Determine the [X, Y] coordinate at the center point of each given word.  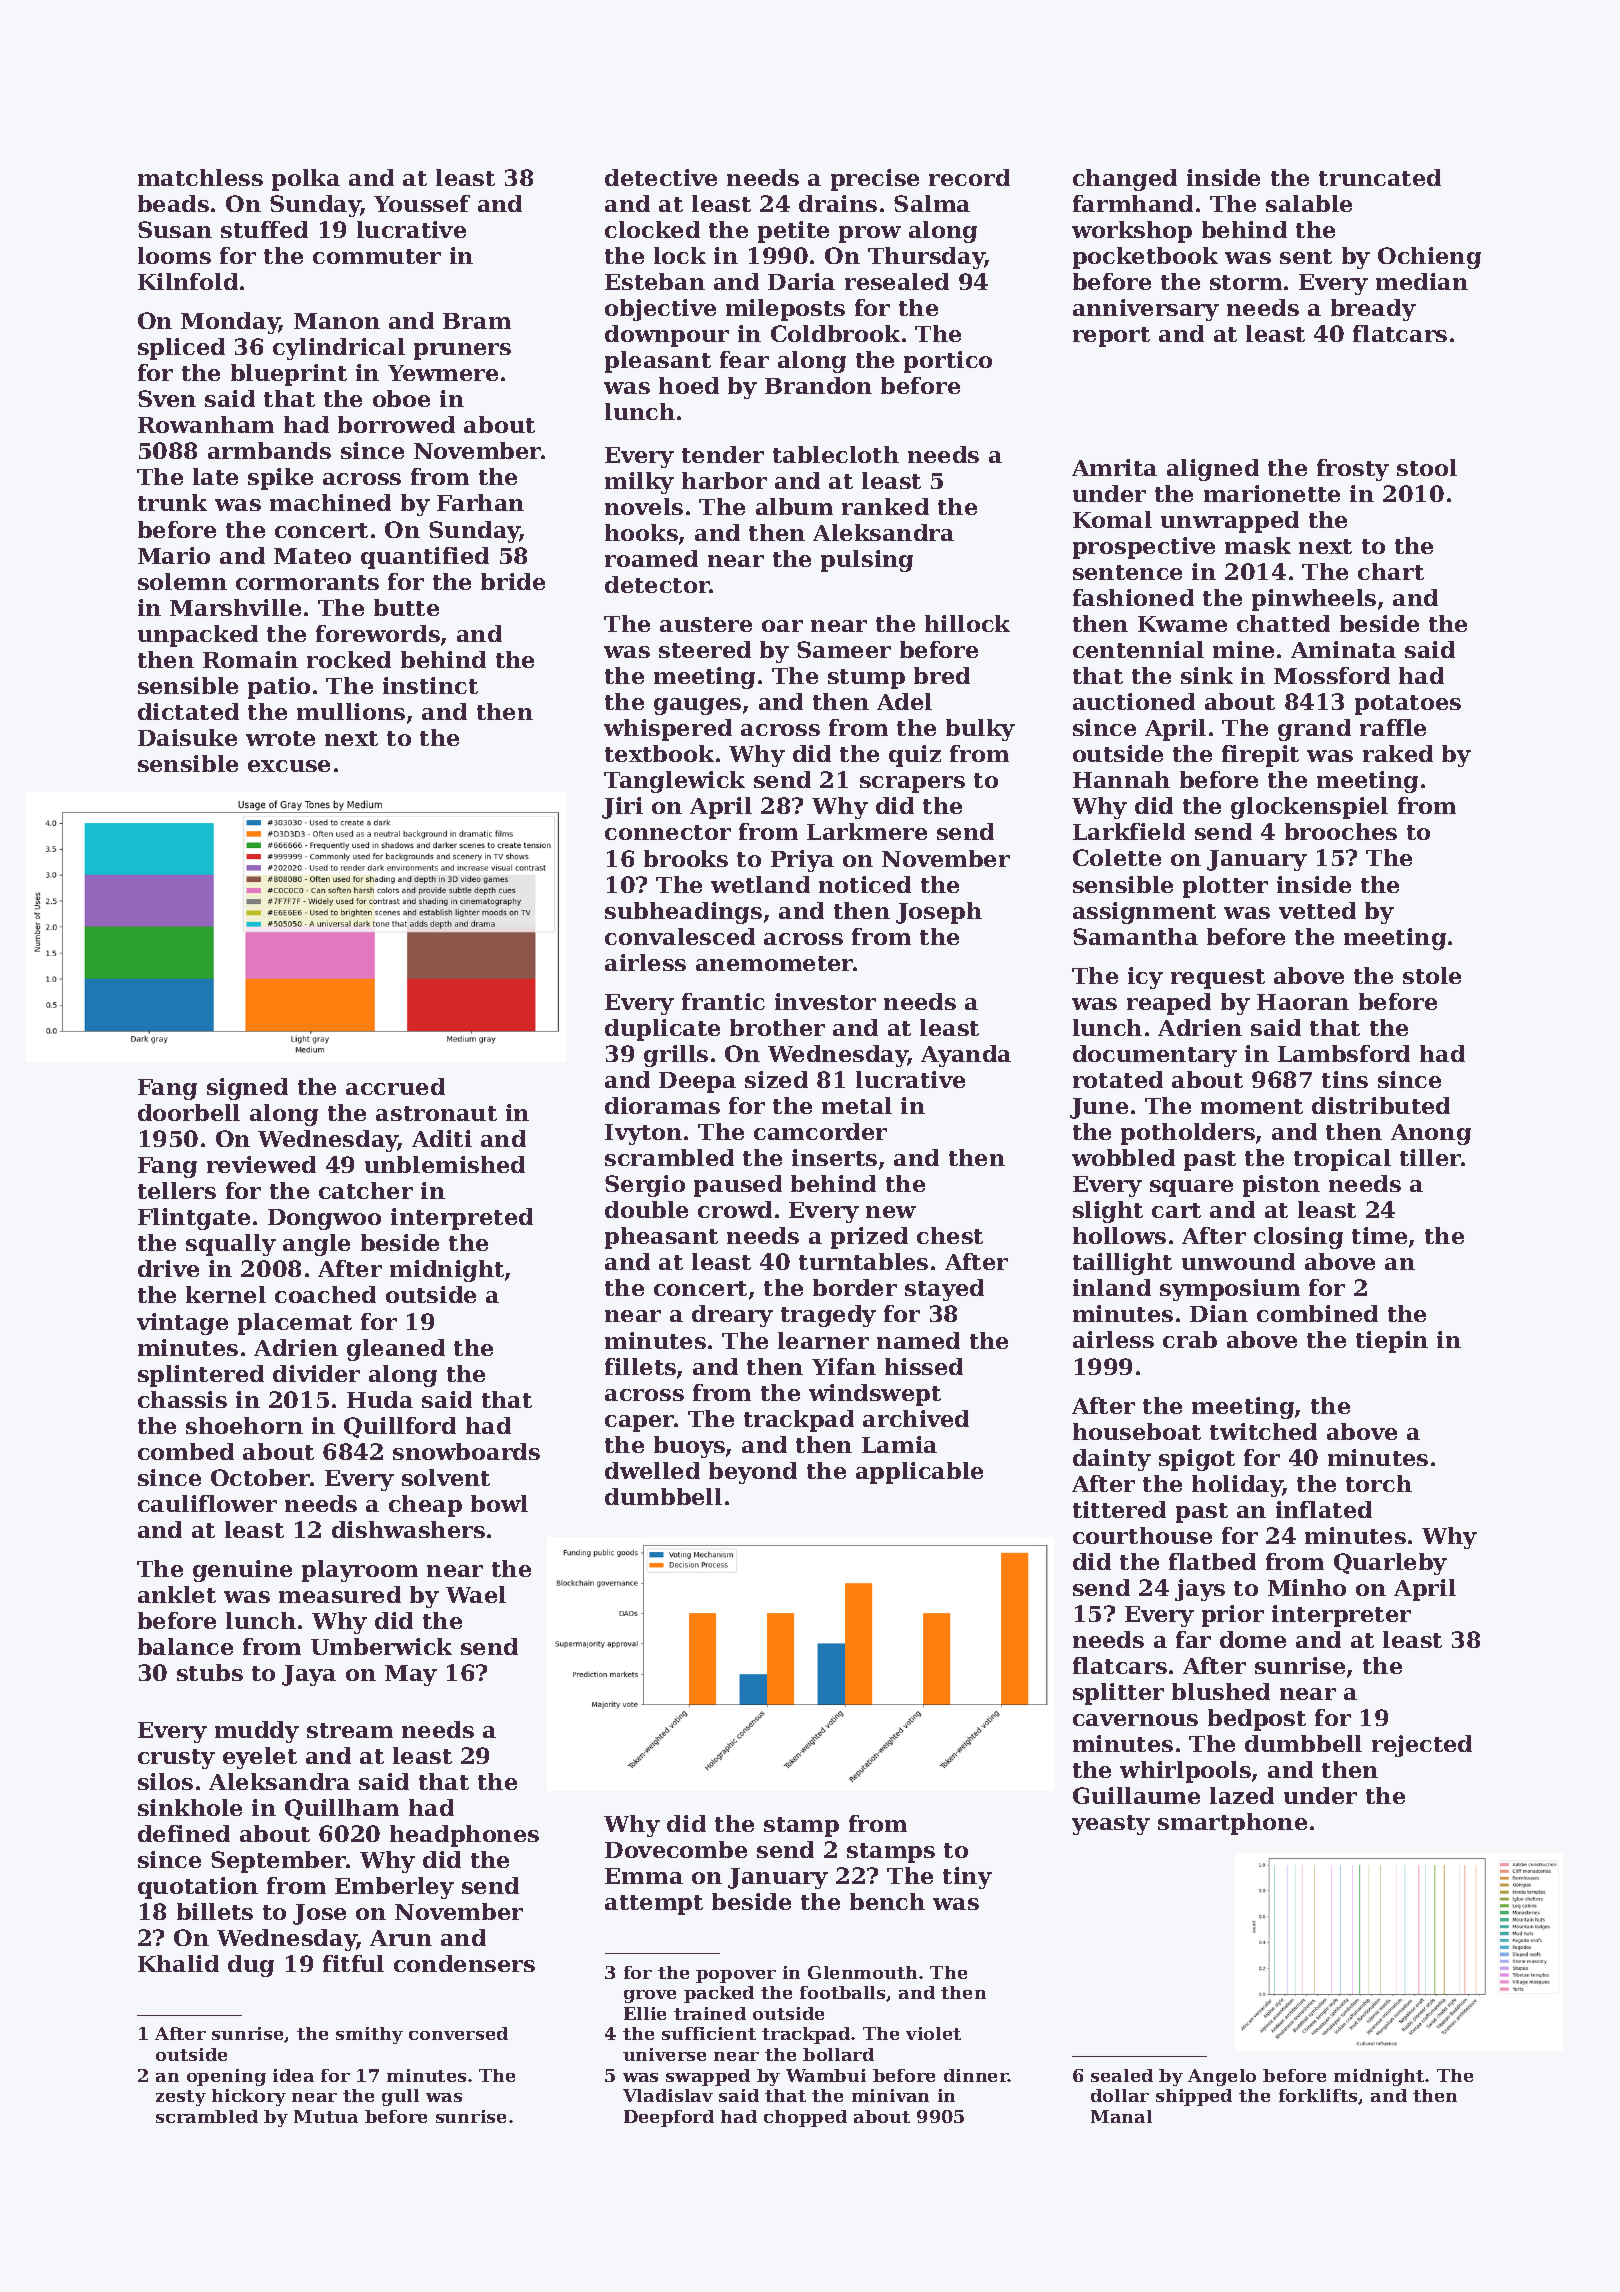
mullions [351, 711]
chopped [805, 2118]
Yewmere [443, 373]
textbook [659, 753]
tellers [177, 1190]
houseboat [1137, 1431]
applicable [919, 1473]
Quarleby [1390, 1564]
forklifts [1318, 2095]
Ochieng [1429, 258]
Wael [476, 1594]
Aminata [1343, 649]
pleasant [658, 362]
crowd [735, 1209]
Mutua [326, 2116]
